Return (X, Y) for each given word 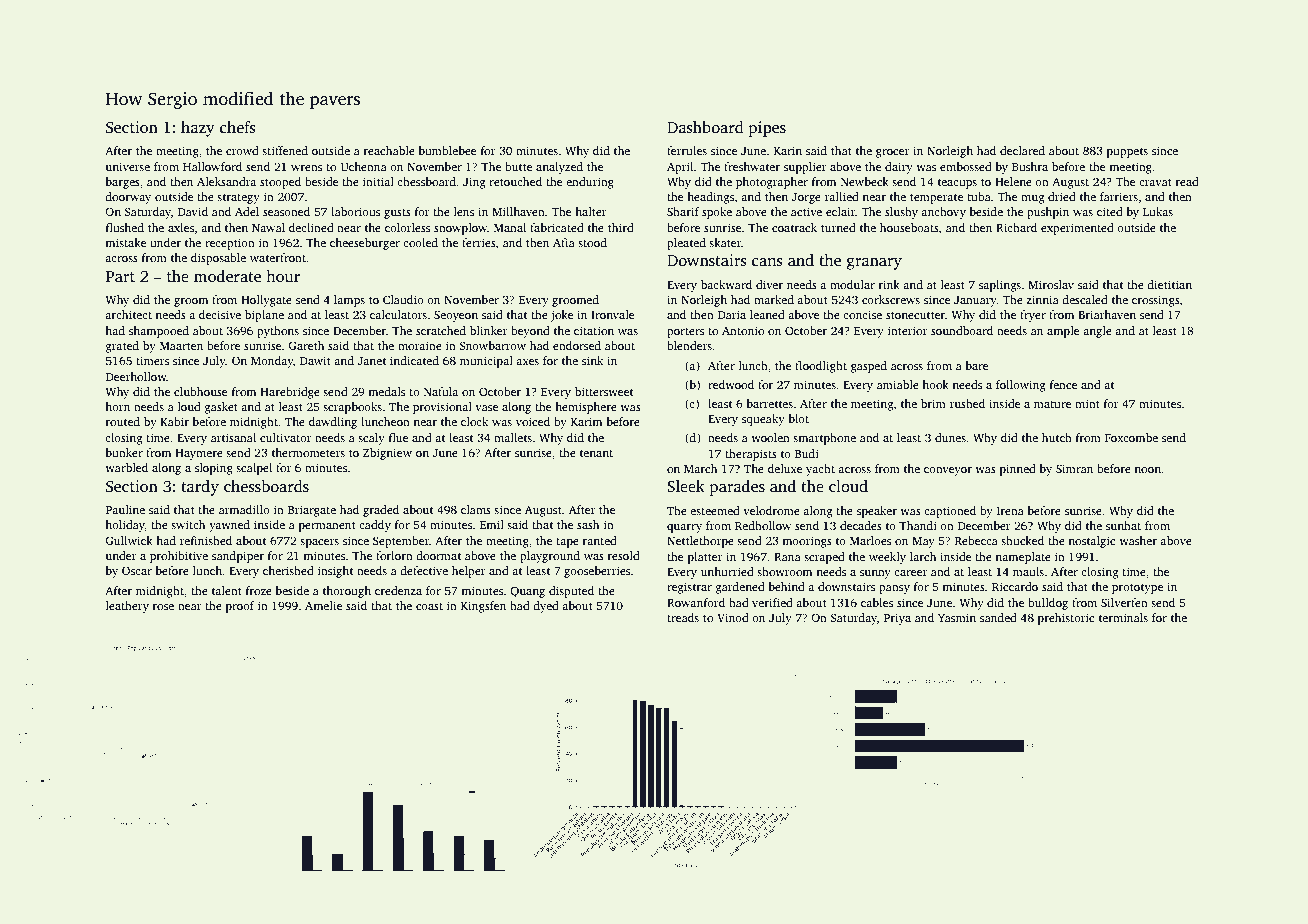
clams (476, 509)
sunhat (1123, 525)
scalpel (254, 469)
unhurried (727, 571)
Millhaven (518, 211)
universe (127, 166)
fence (1063, 384)
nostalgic (1091, 542)
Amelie (323, 605)
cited (1110, 211)
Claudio (403, 299)
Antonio (743, 330)
